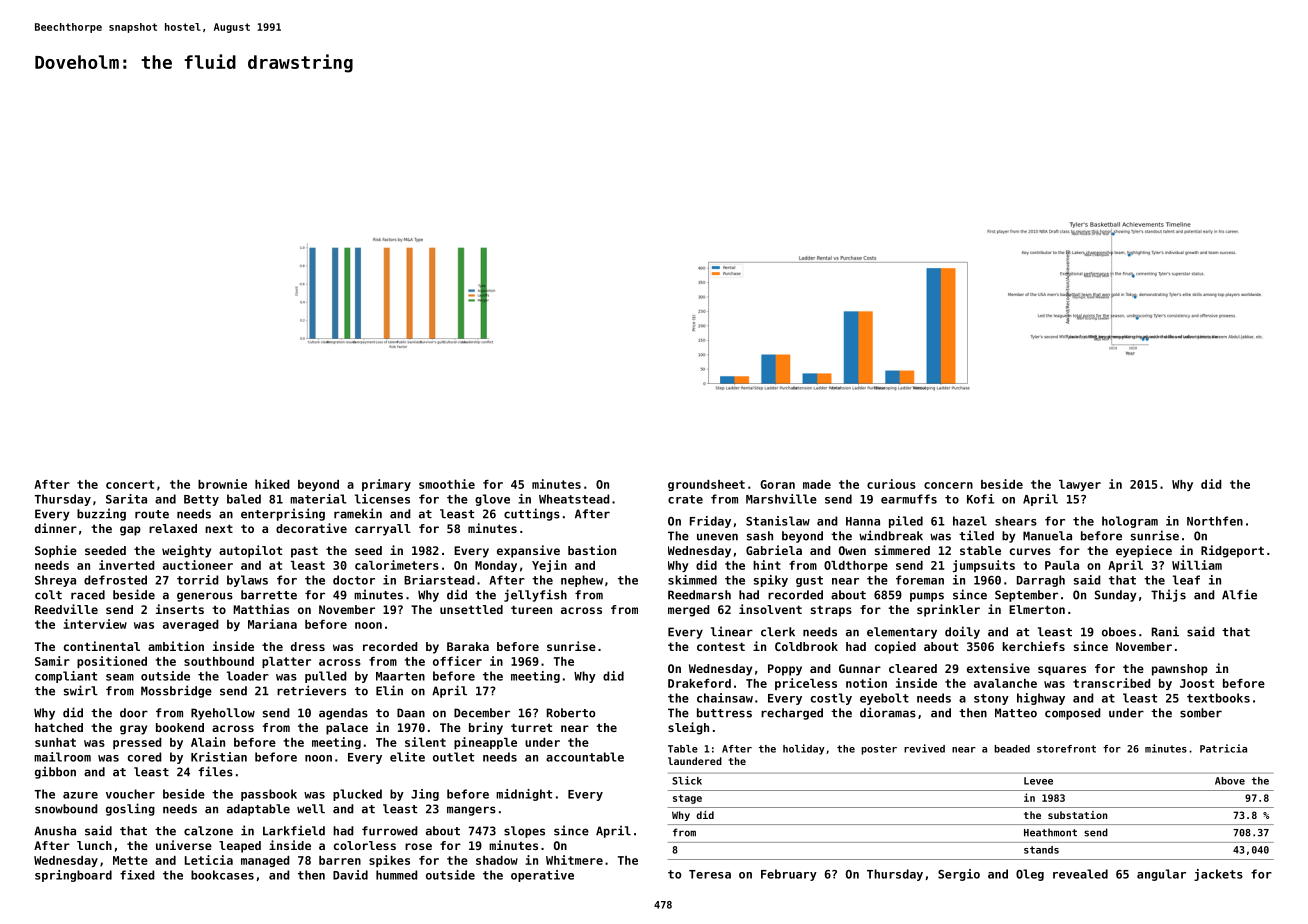 This screenshot has height=924, width=1308. I want to click on dinner, so click(56, 528).
